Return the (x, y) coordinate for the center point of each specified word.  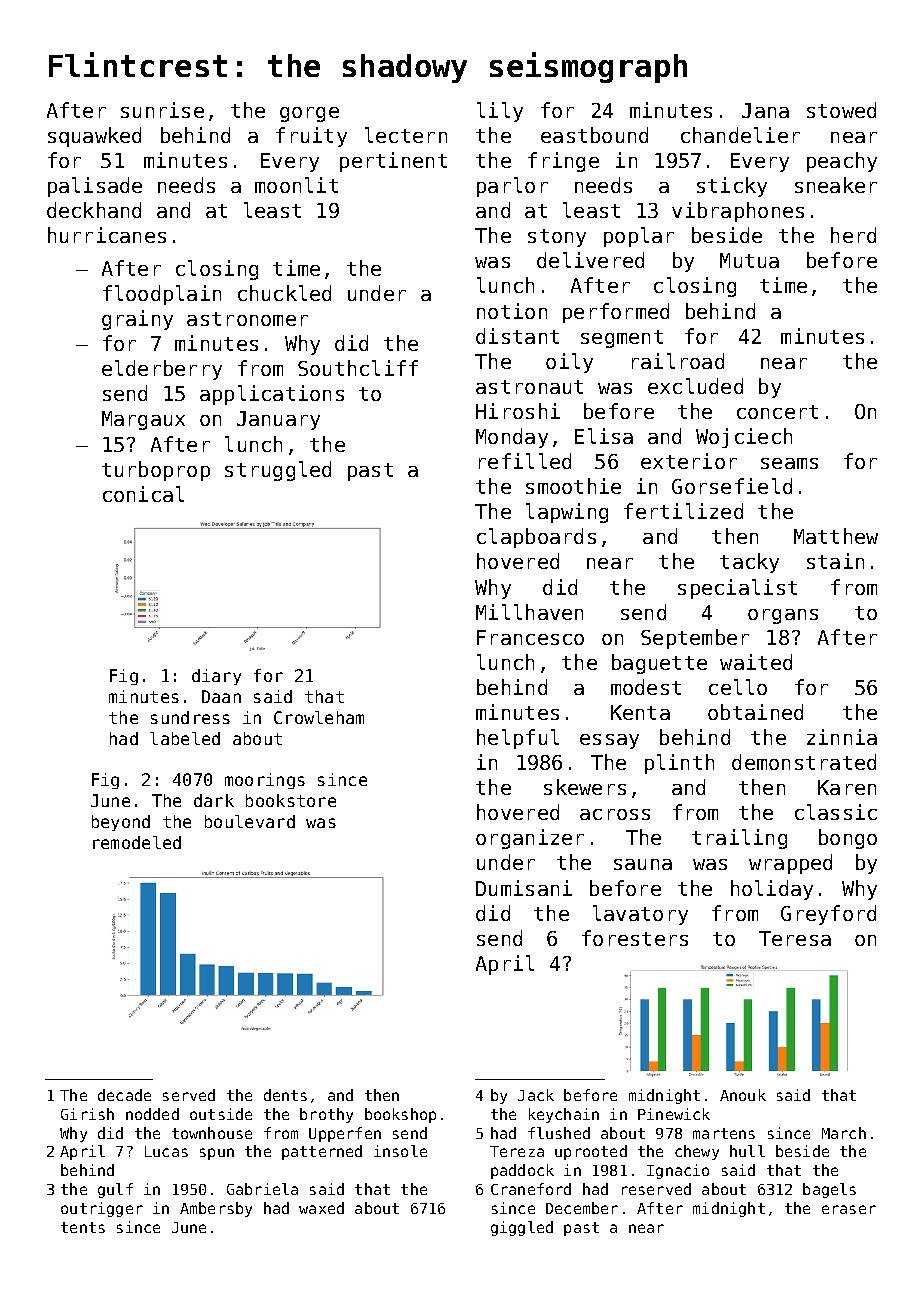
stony (557, 238)
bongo (848, 839)
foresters (635, 938)
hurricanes (107, 235)
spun (217, 1154)
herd (853, 235)
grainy (137, 320)
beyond (121, 823)
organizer (530, 839)
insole (400, 1151)
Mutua (749, 260)
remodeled (137, 842)
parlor (512, 187)
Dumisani (524, 888)
